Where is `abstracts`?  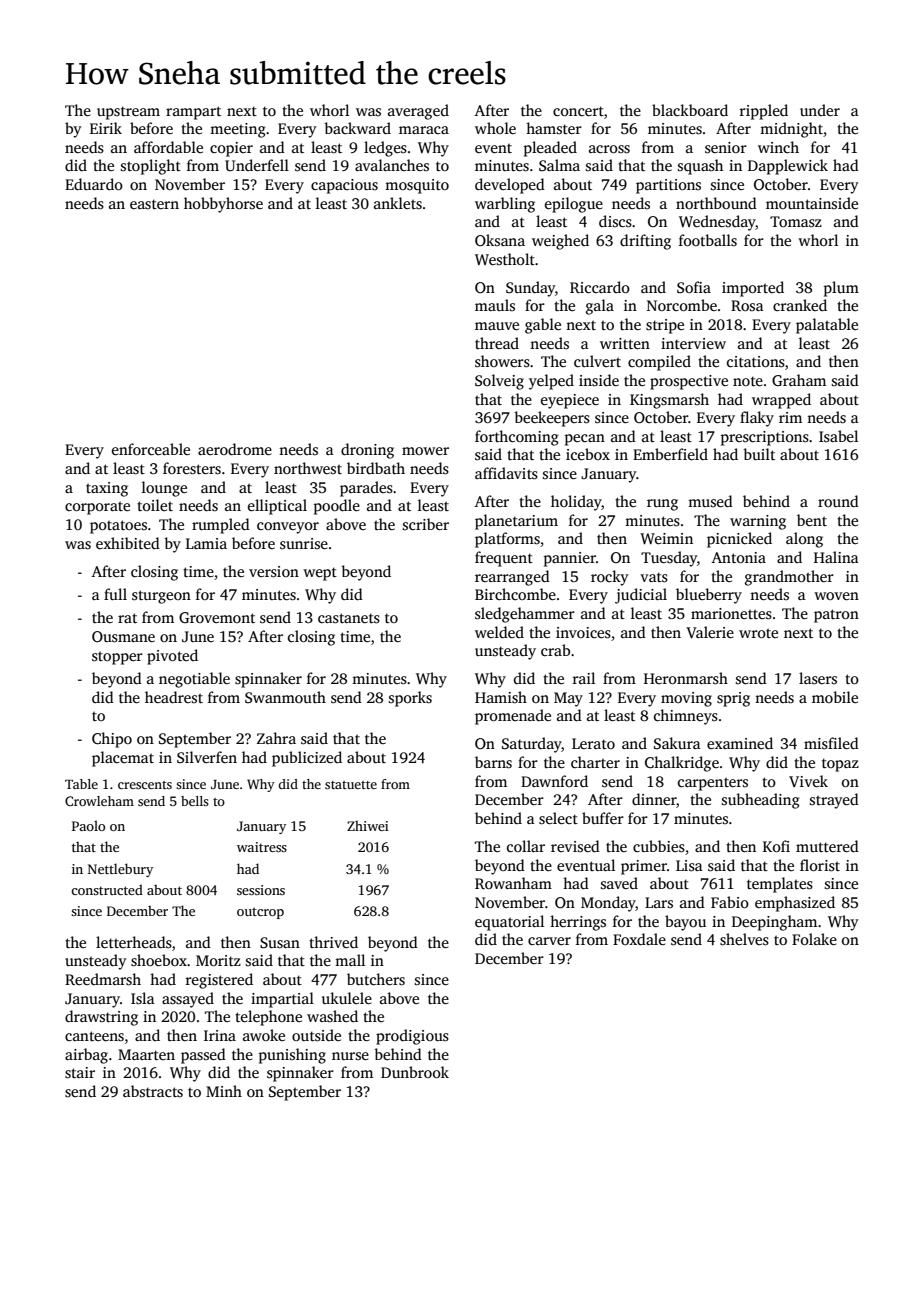
abstracts is located at coordinates (153, 1091).
